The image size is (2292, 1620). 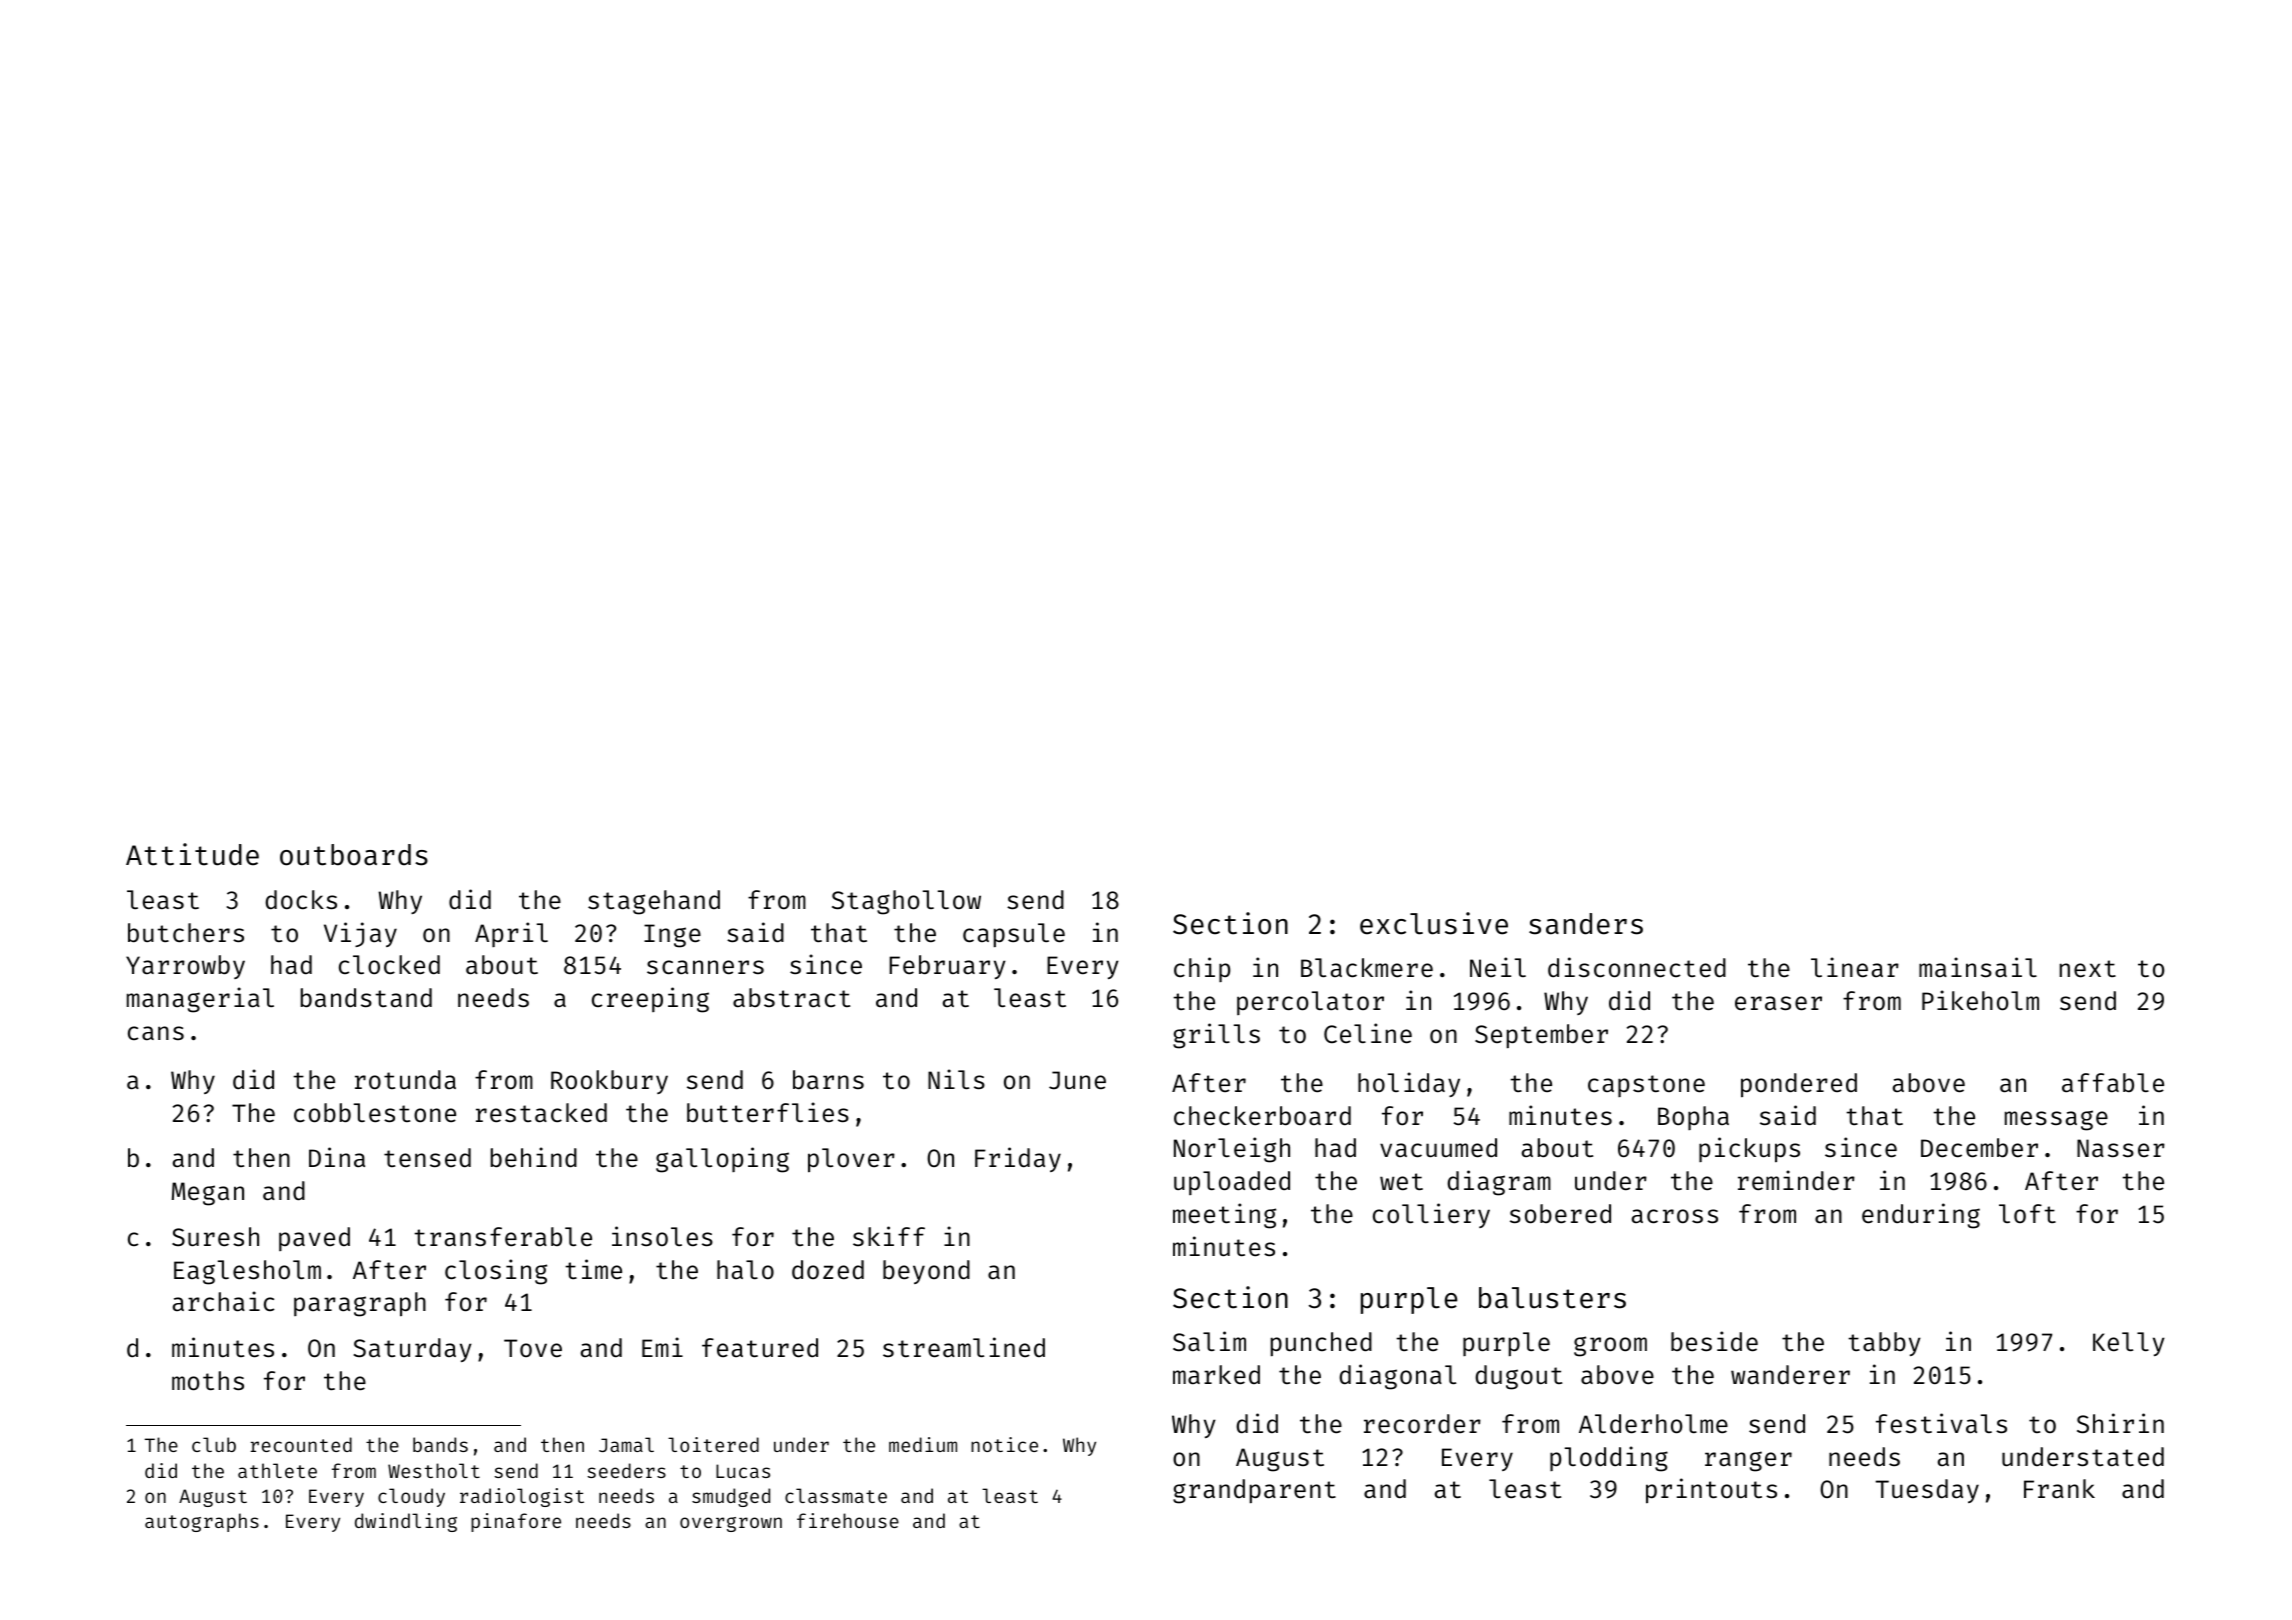 What do you see at coordinates (202, 1522) in the screenshot?
I see `autographs` at bounding box center [202, 1522].
